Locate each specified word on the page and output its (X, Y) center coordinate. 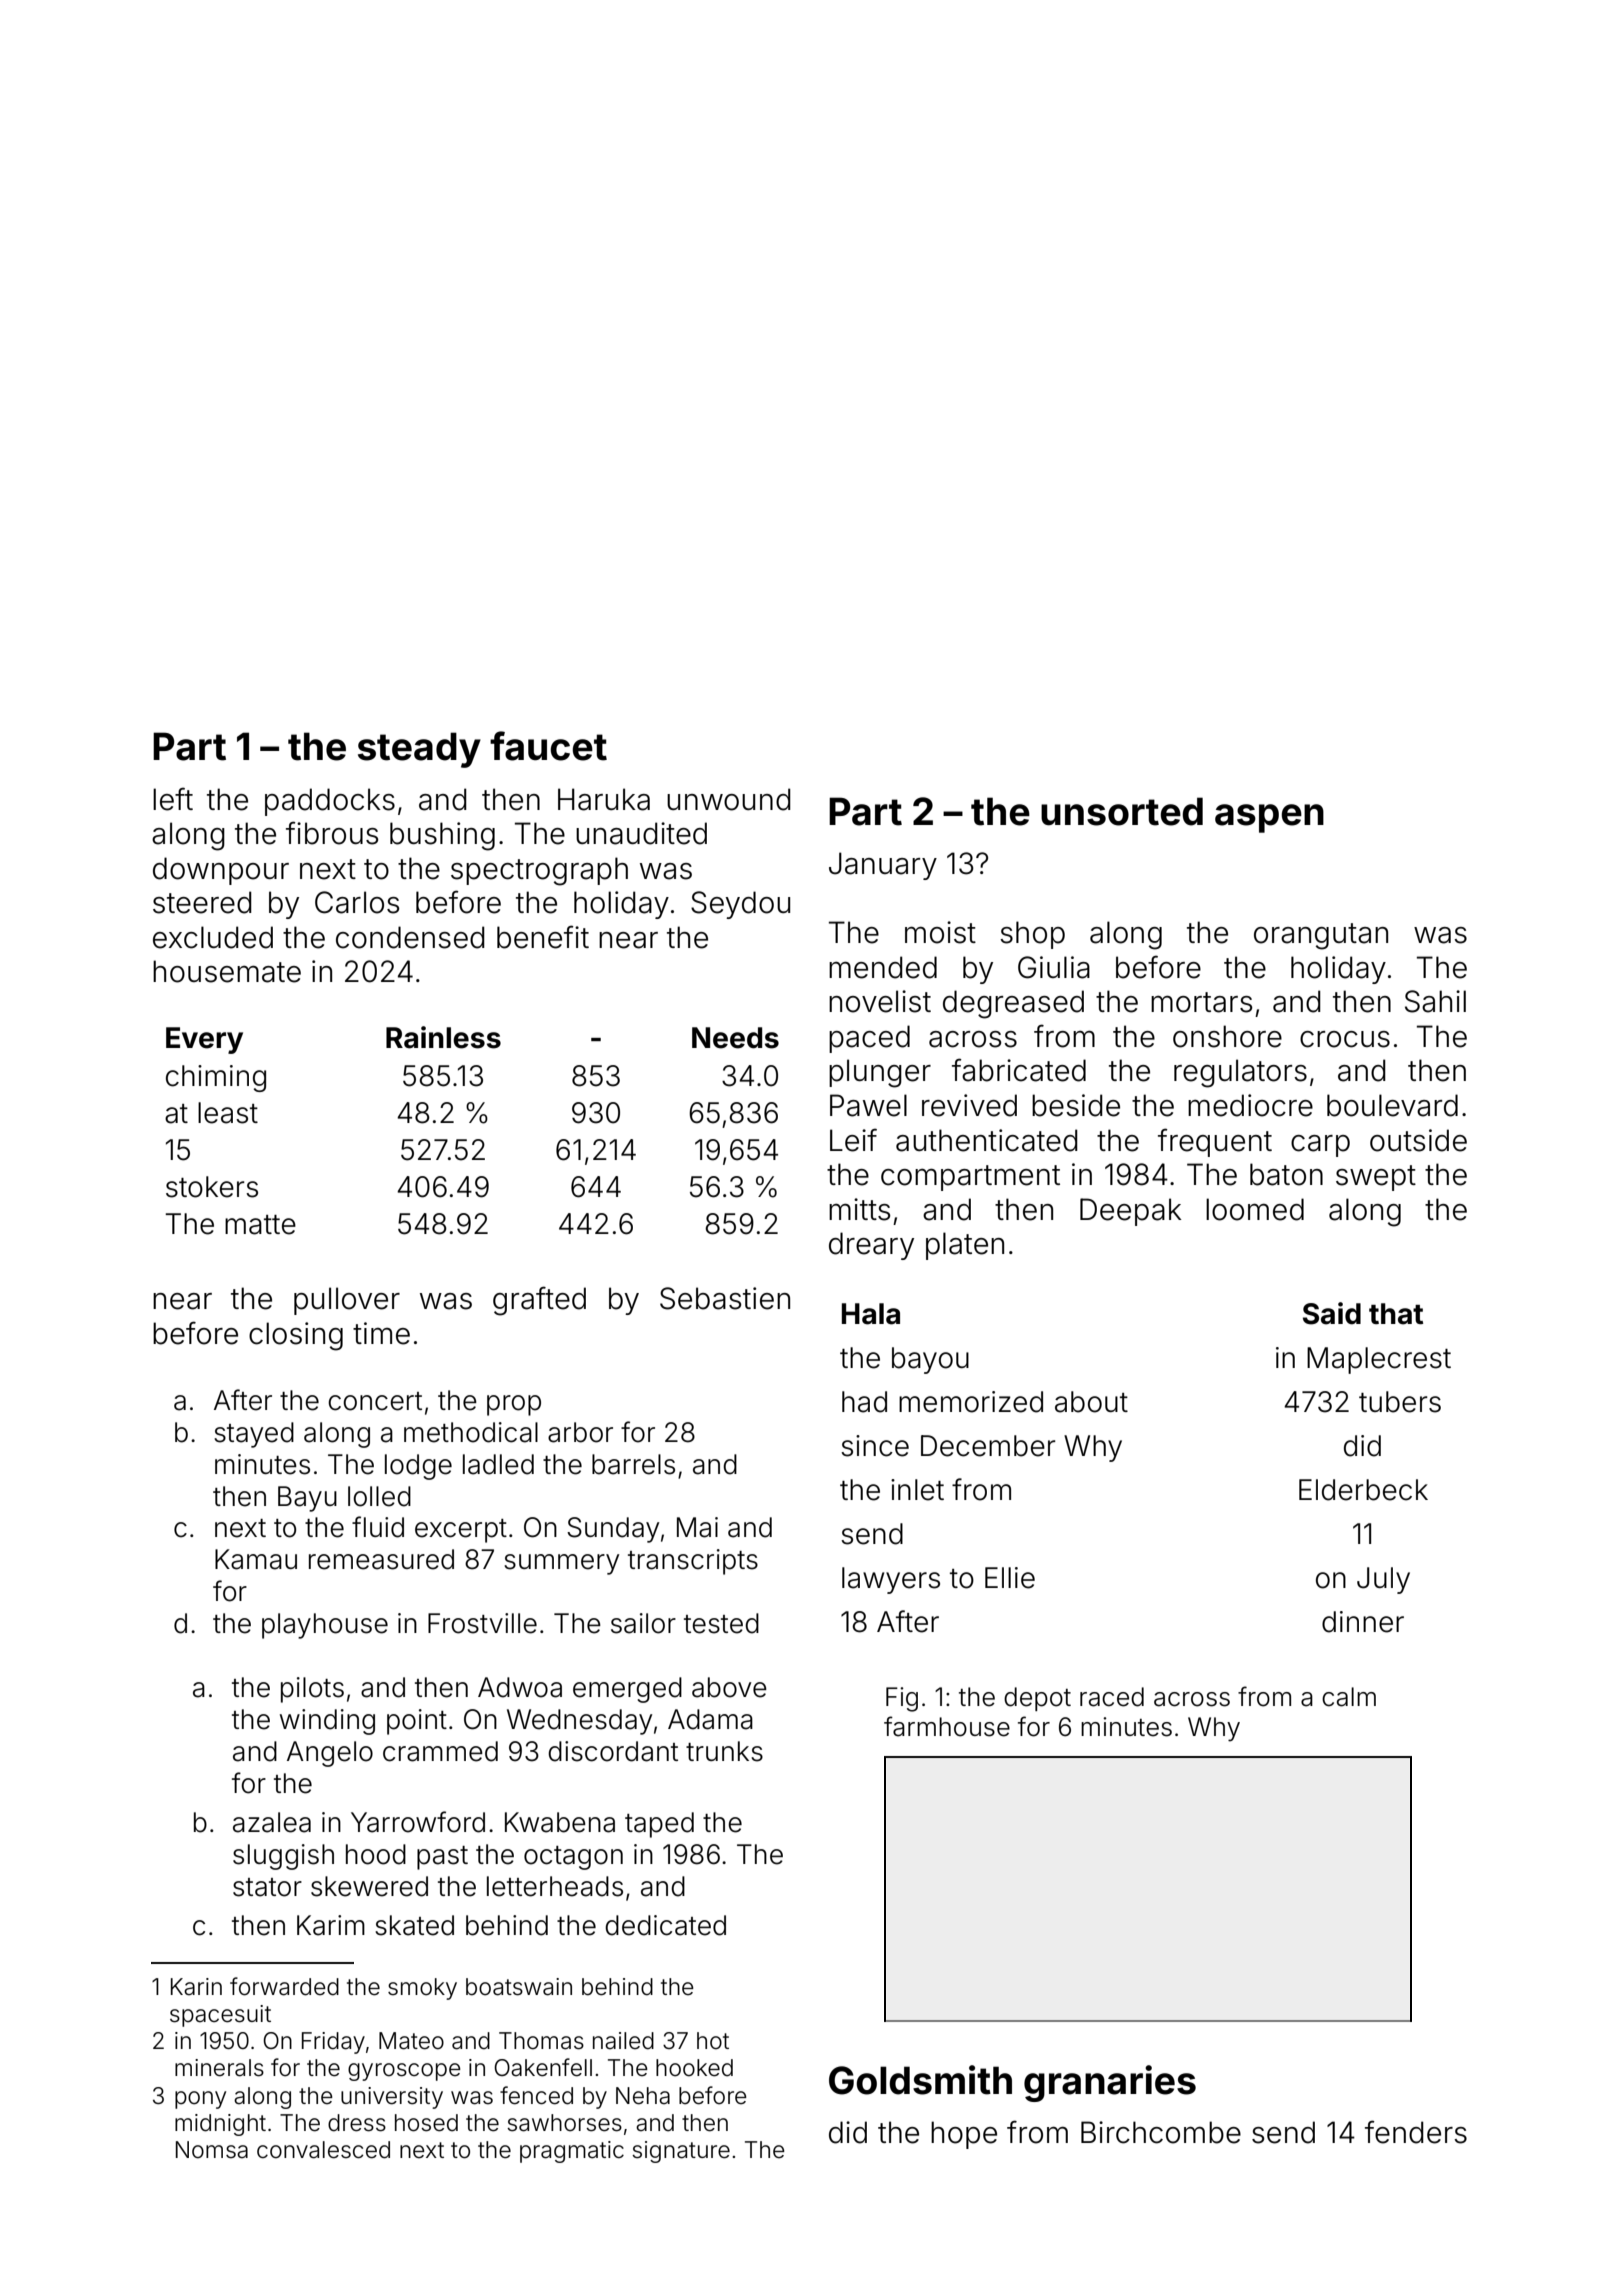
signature (681, 2152)
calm (1349, 1697)
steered (202, 902)
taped (659, 1825)
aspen (1269, 818)
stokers (212, 1187)
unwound (729, 799)
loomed (1255, 1209)
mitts (859, 1209)
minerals (219, 2068)
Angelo (330, 1754)
